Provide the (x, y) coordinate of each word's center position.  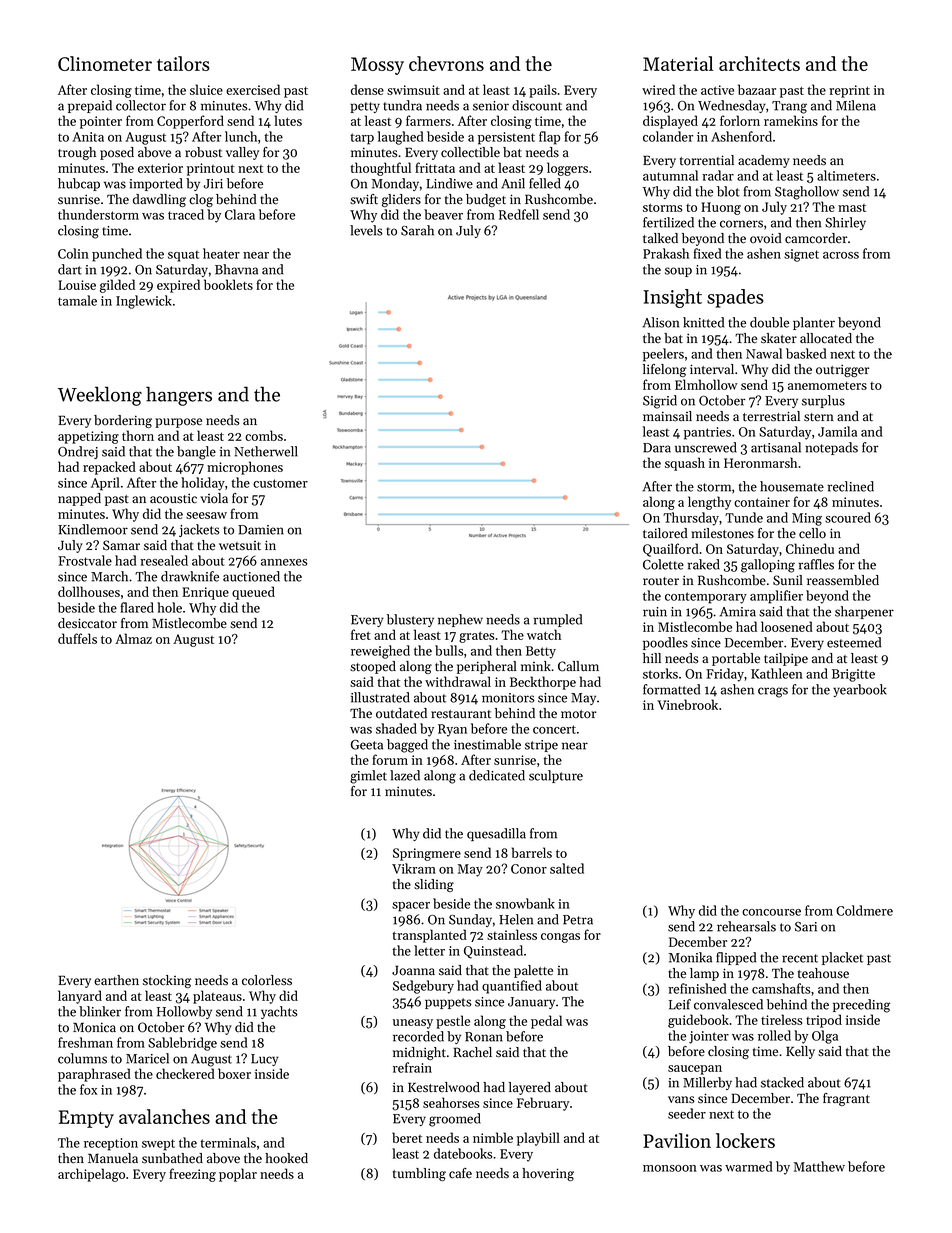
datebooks (463, 1153)
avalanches (164, 1116)
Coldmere (864, 910)
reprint (849, 91)
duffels (77, 638)
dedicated (497, 775)
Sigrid (660, 402)
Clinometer (105, 63)
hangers (179, 396)
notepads (831, 448)
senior (491, 106)
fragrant (846, 1099)
